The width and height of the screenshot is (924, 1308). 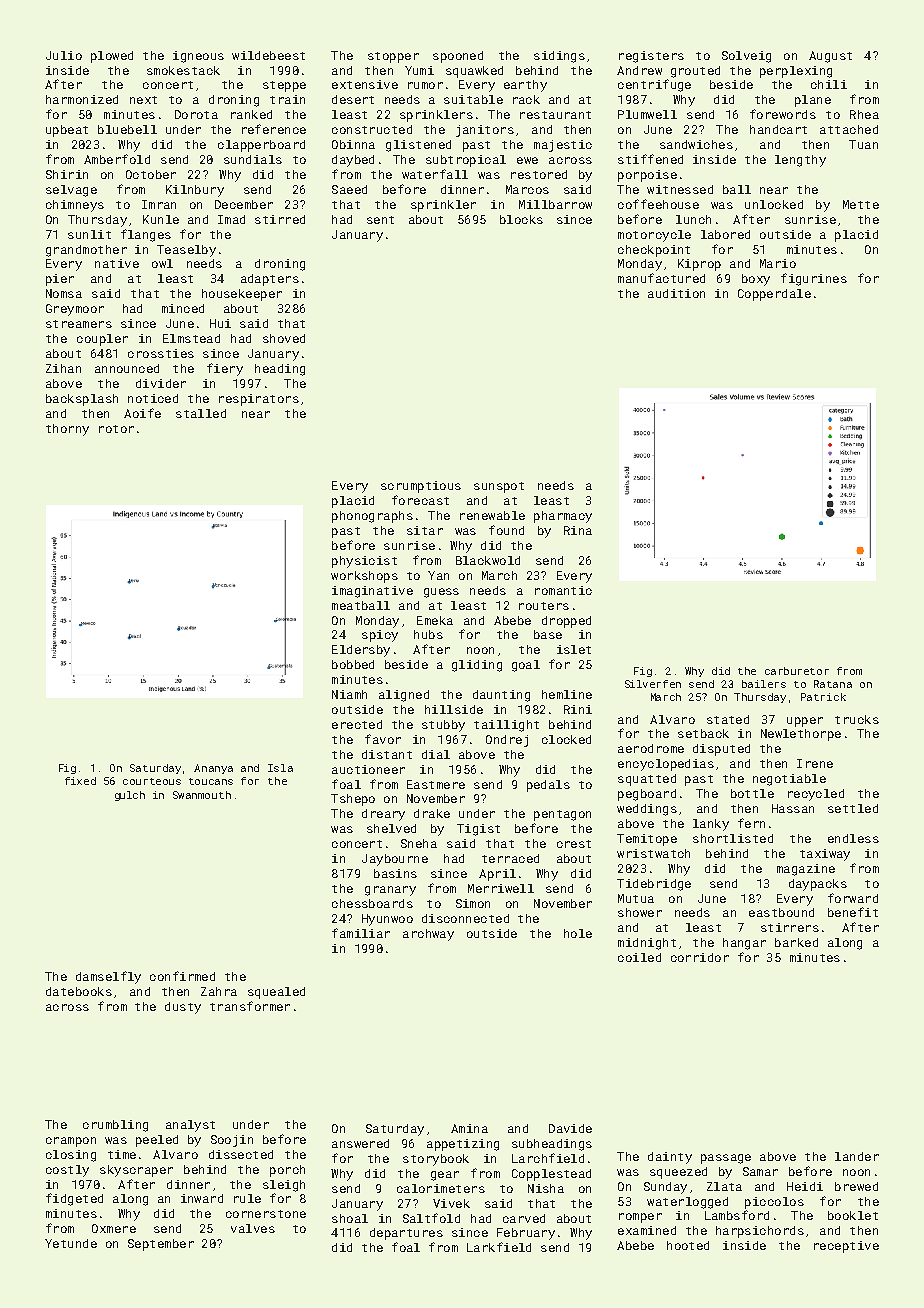 What do you see at coordinates (774, 295) in the screenshot?
I see `Copperdale` at bounding box center [774, 295].
